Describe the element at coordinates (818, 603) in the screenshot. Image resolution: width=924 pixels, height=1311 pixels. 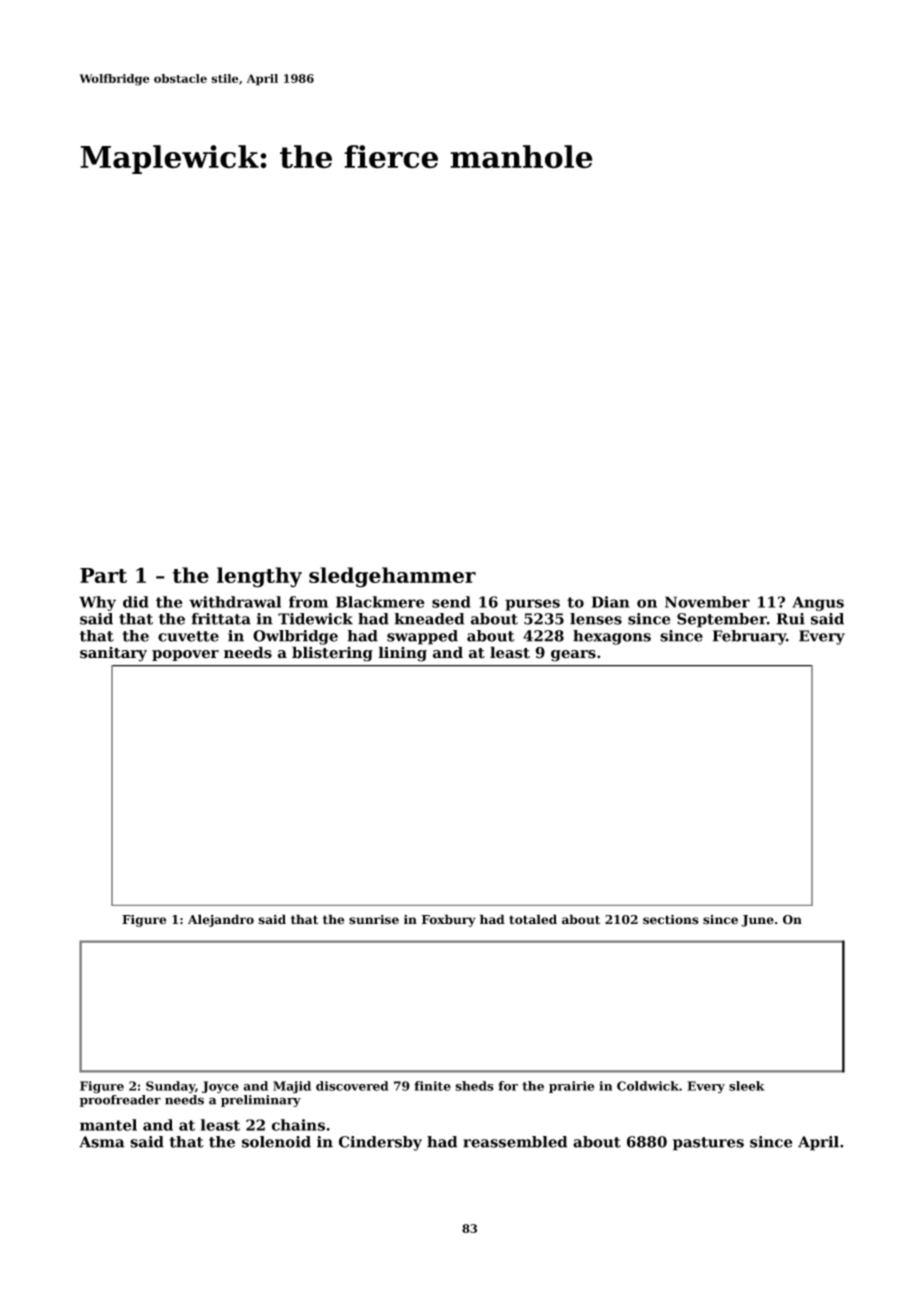
I see `Angus` at that location.
